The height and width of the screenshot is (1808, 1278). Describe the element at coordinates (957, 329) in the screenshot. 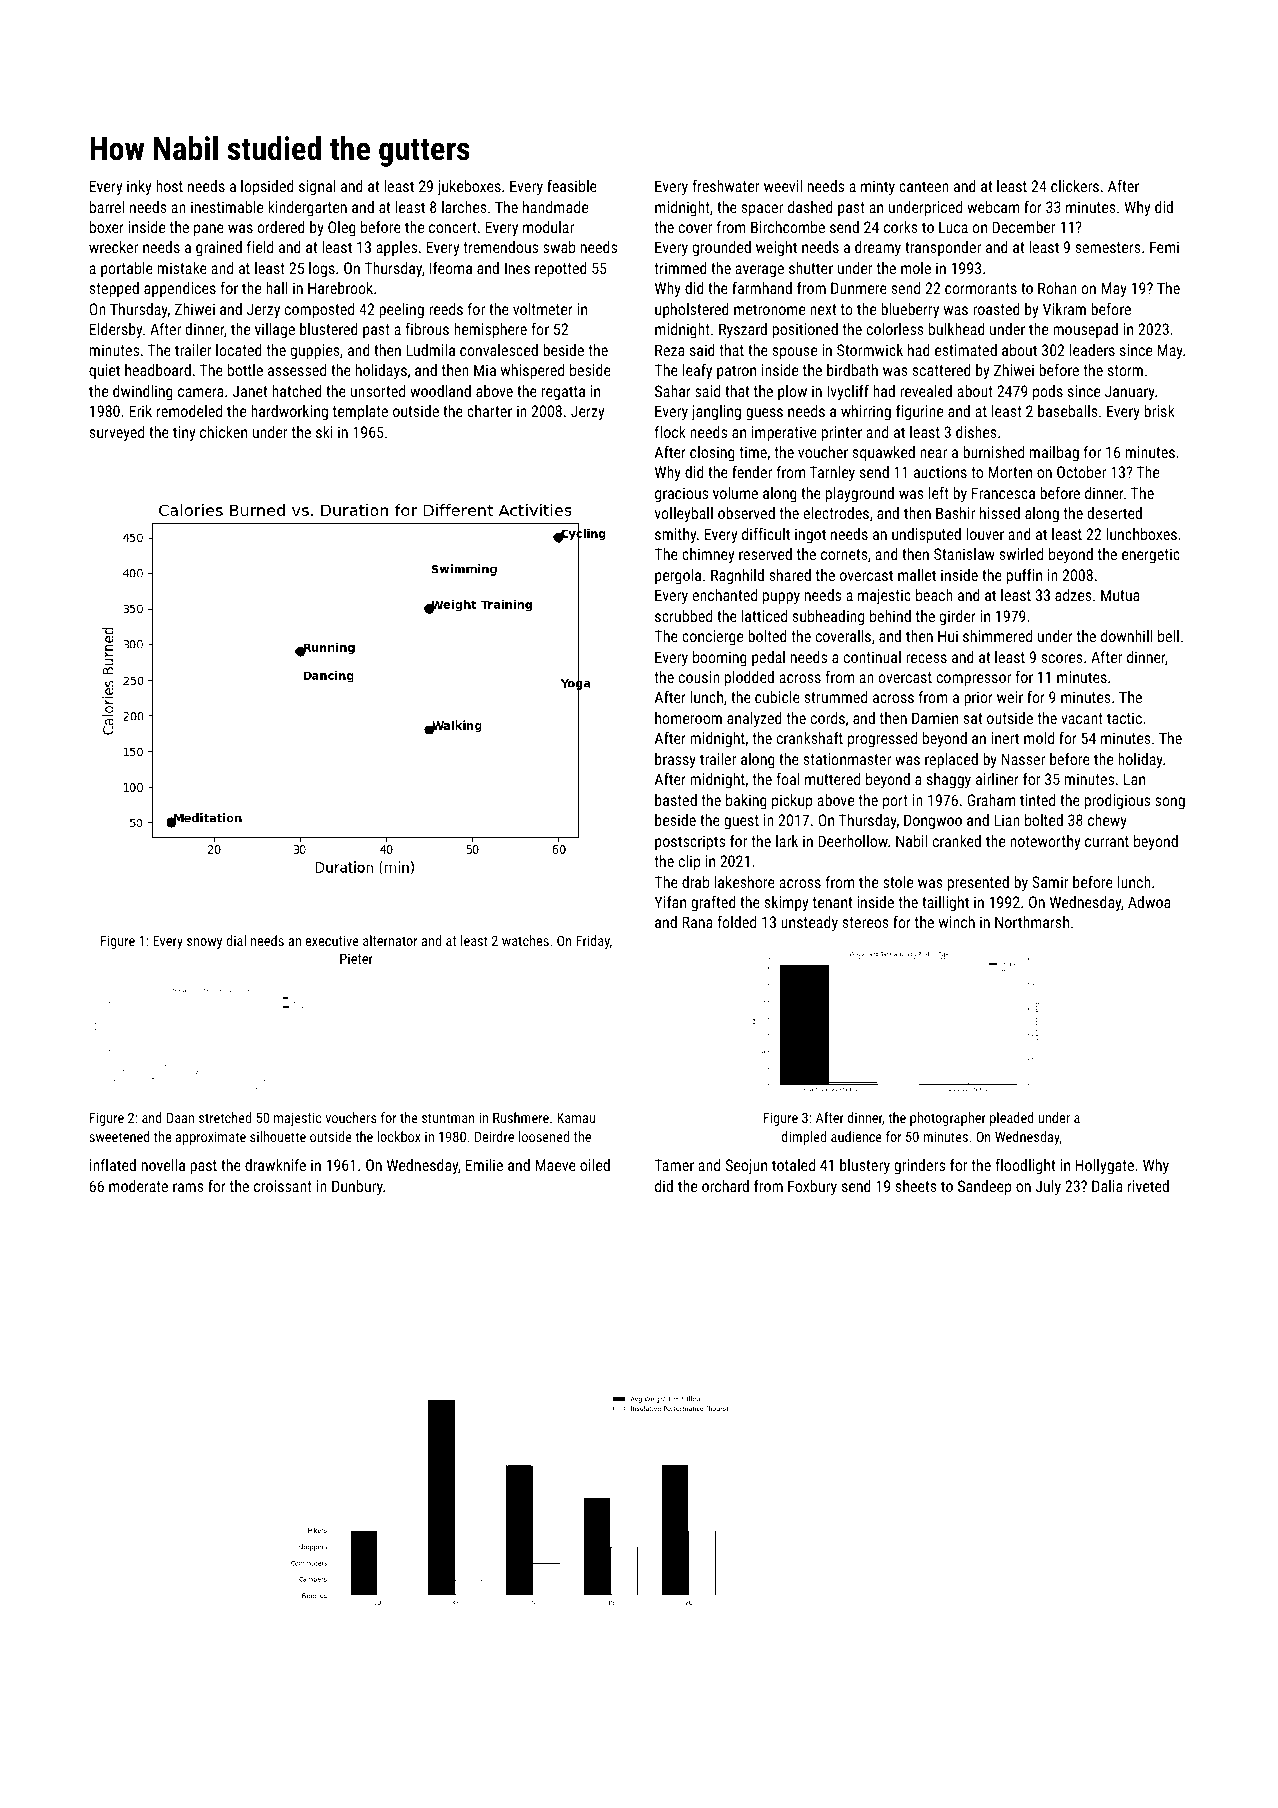

I see `bulkhead` at that location.
